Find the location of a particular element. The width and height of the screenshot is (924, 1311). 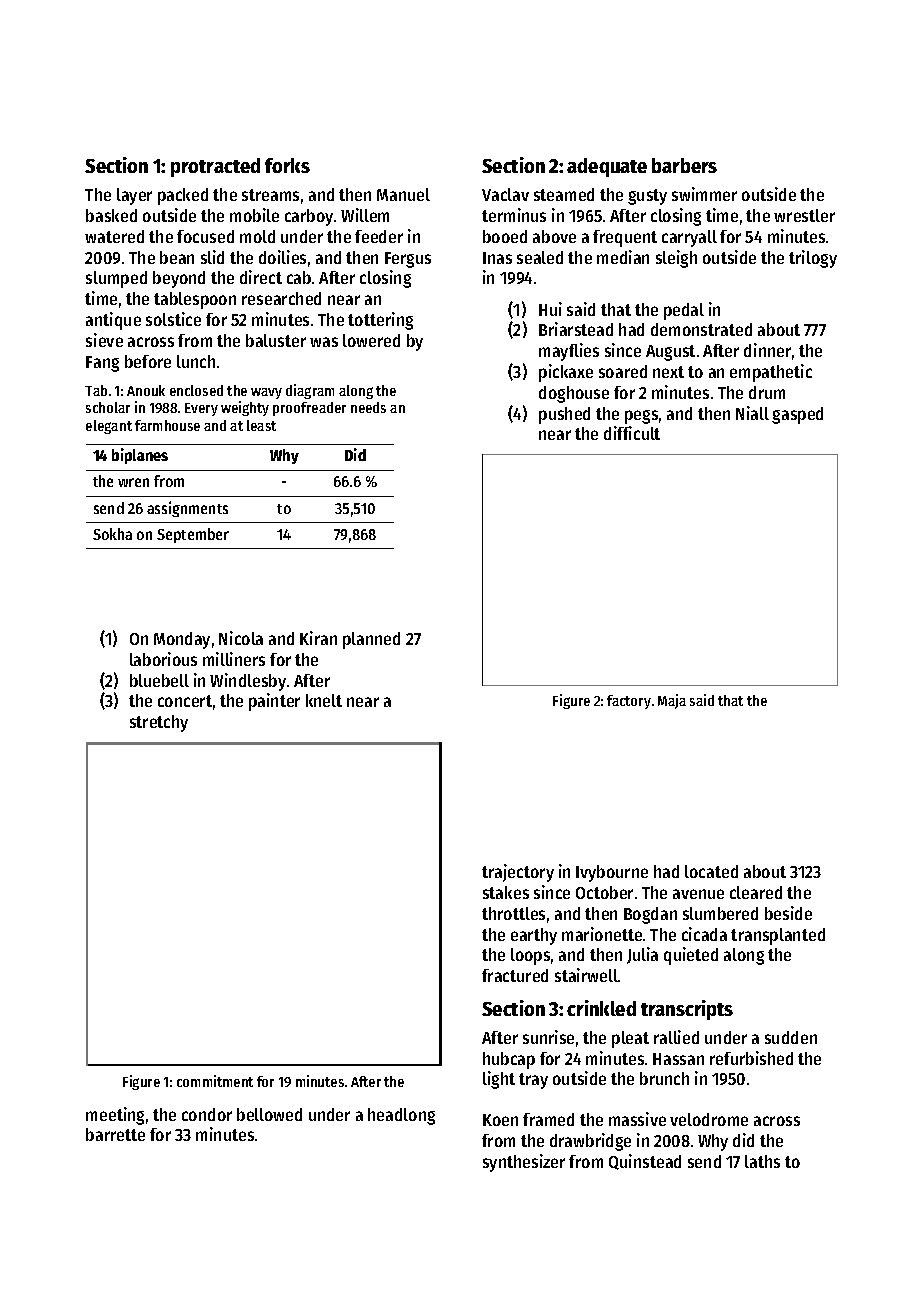

Niall is located at coordinates (752, 413).
